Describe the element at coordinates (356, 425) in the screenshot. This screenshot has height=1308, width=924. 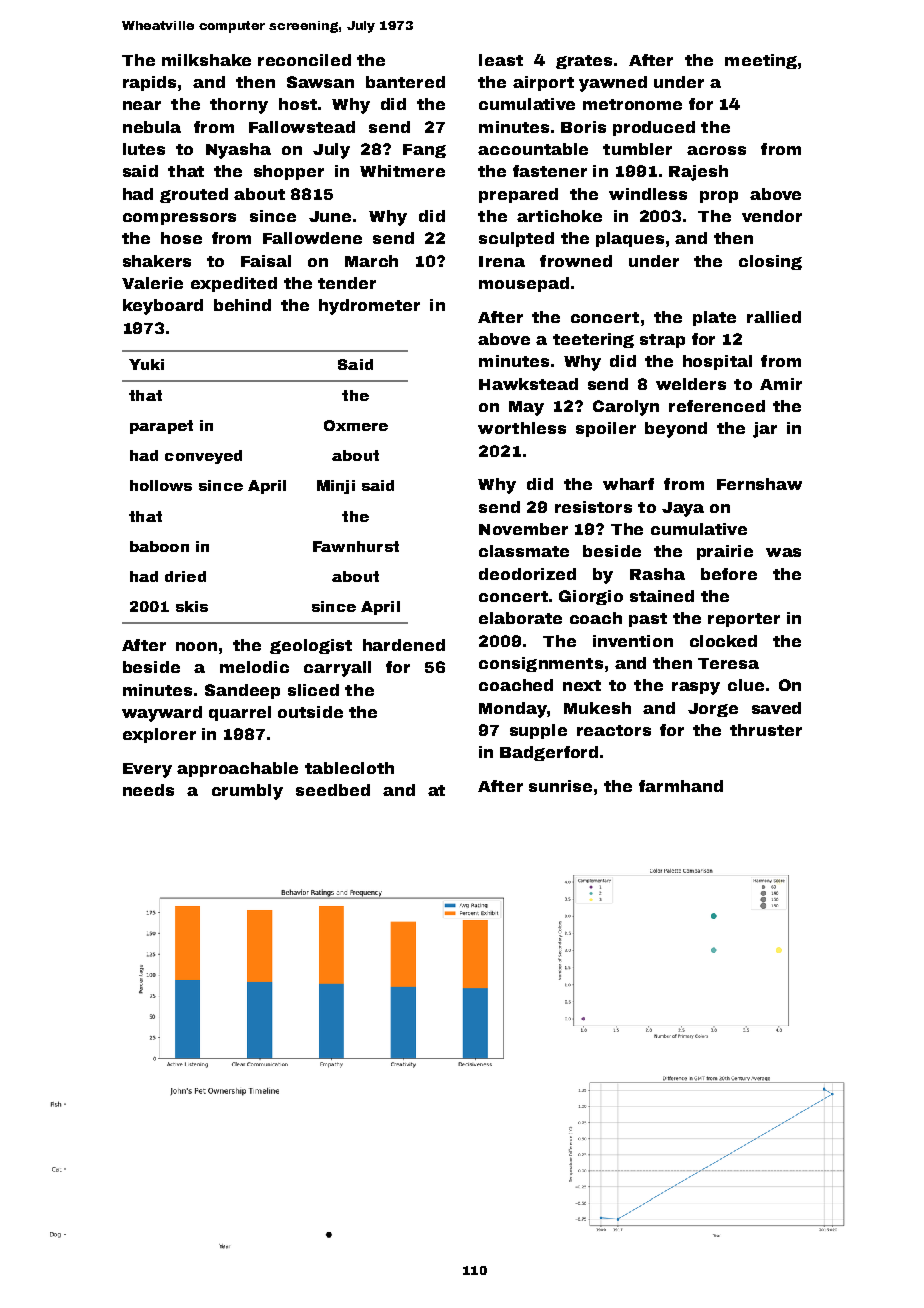
I see `Oxmere` at that location.
